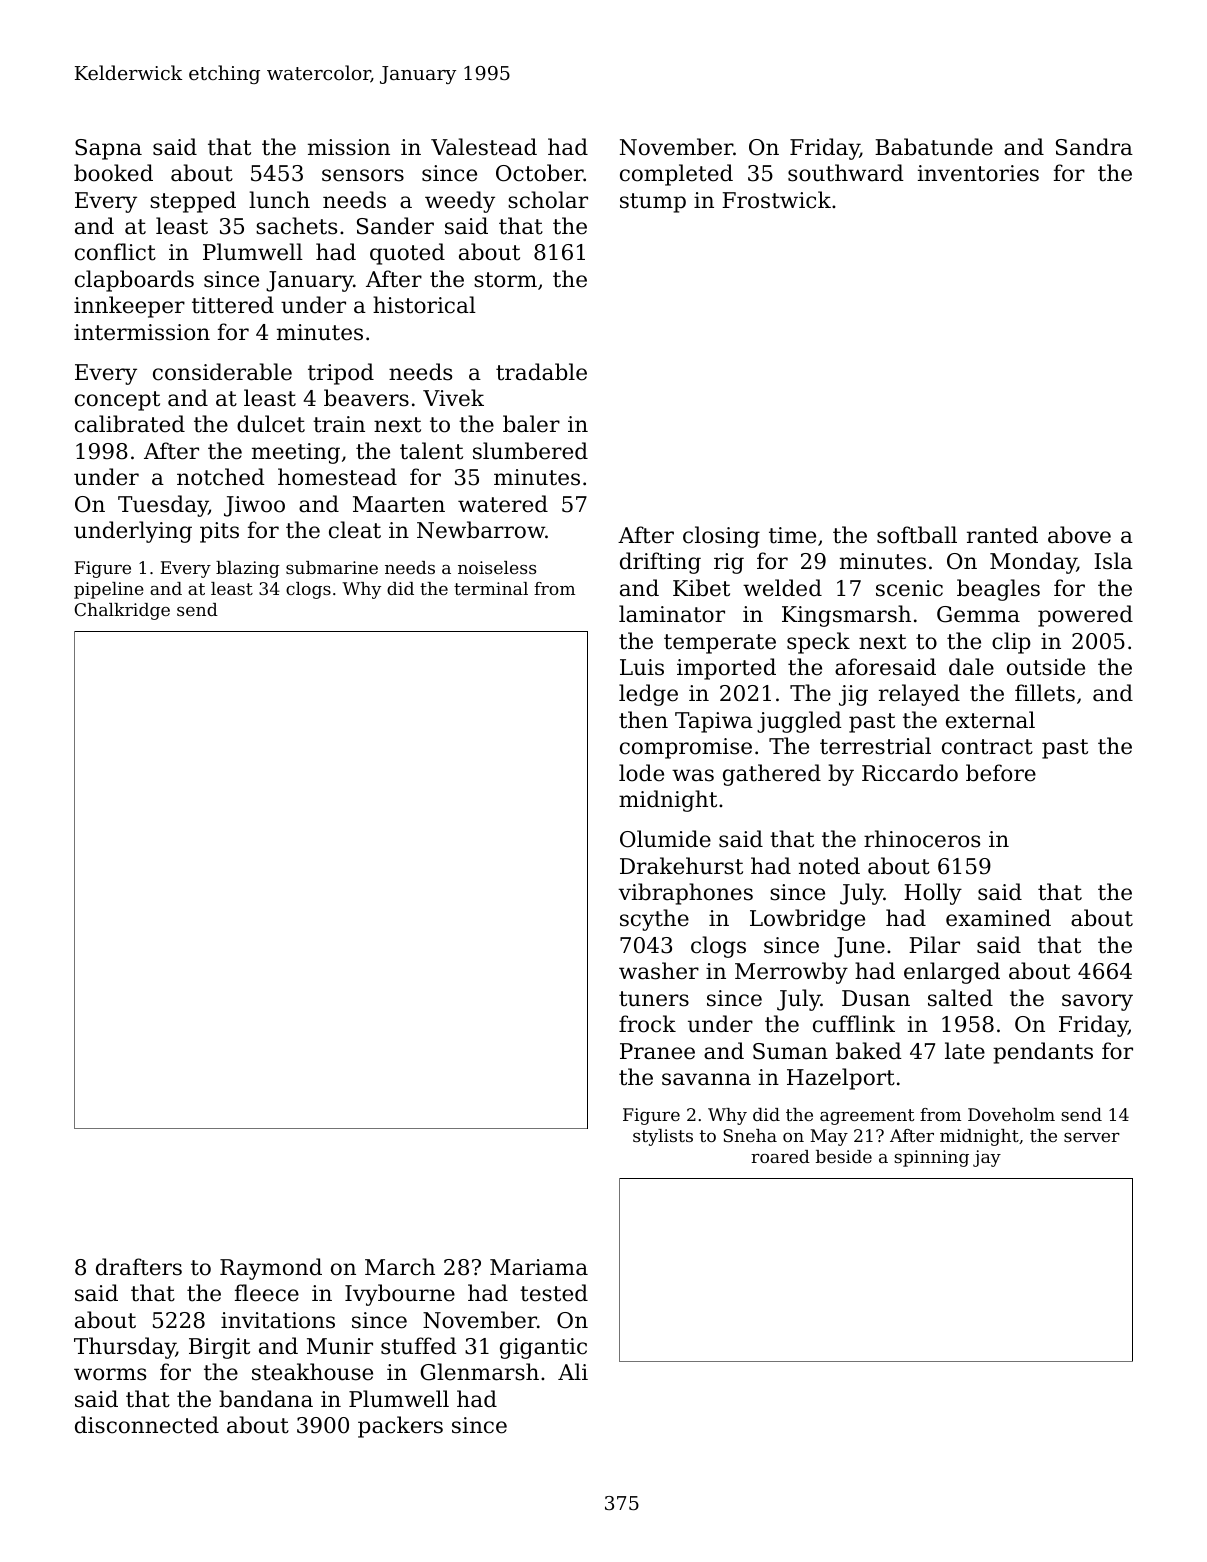 Image resolution: width=1207 pixels, height=1562 pixels. What do you see at coordinates (266, 1399) in the page?
I see `bandana` at bounding box center [266, 1399].
